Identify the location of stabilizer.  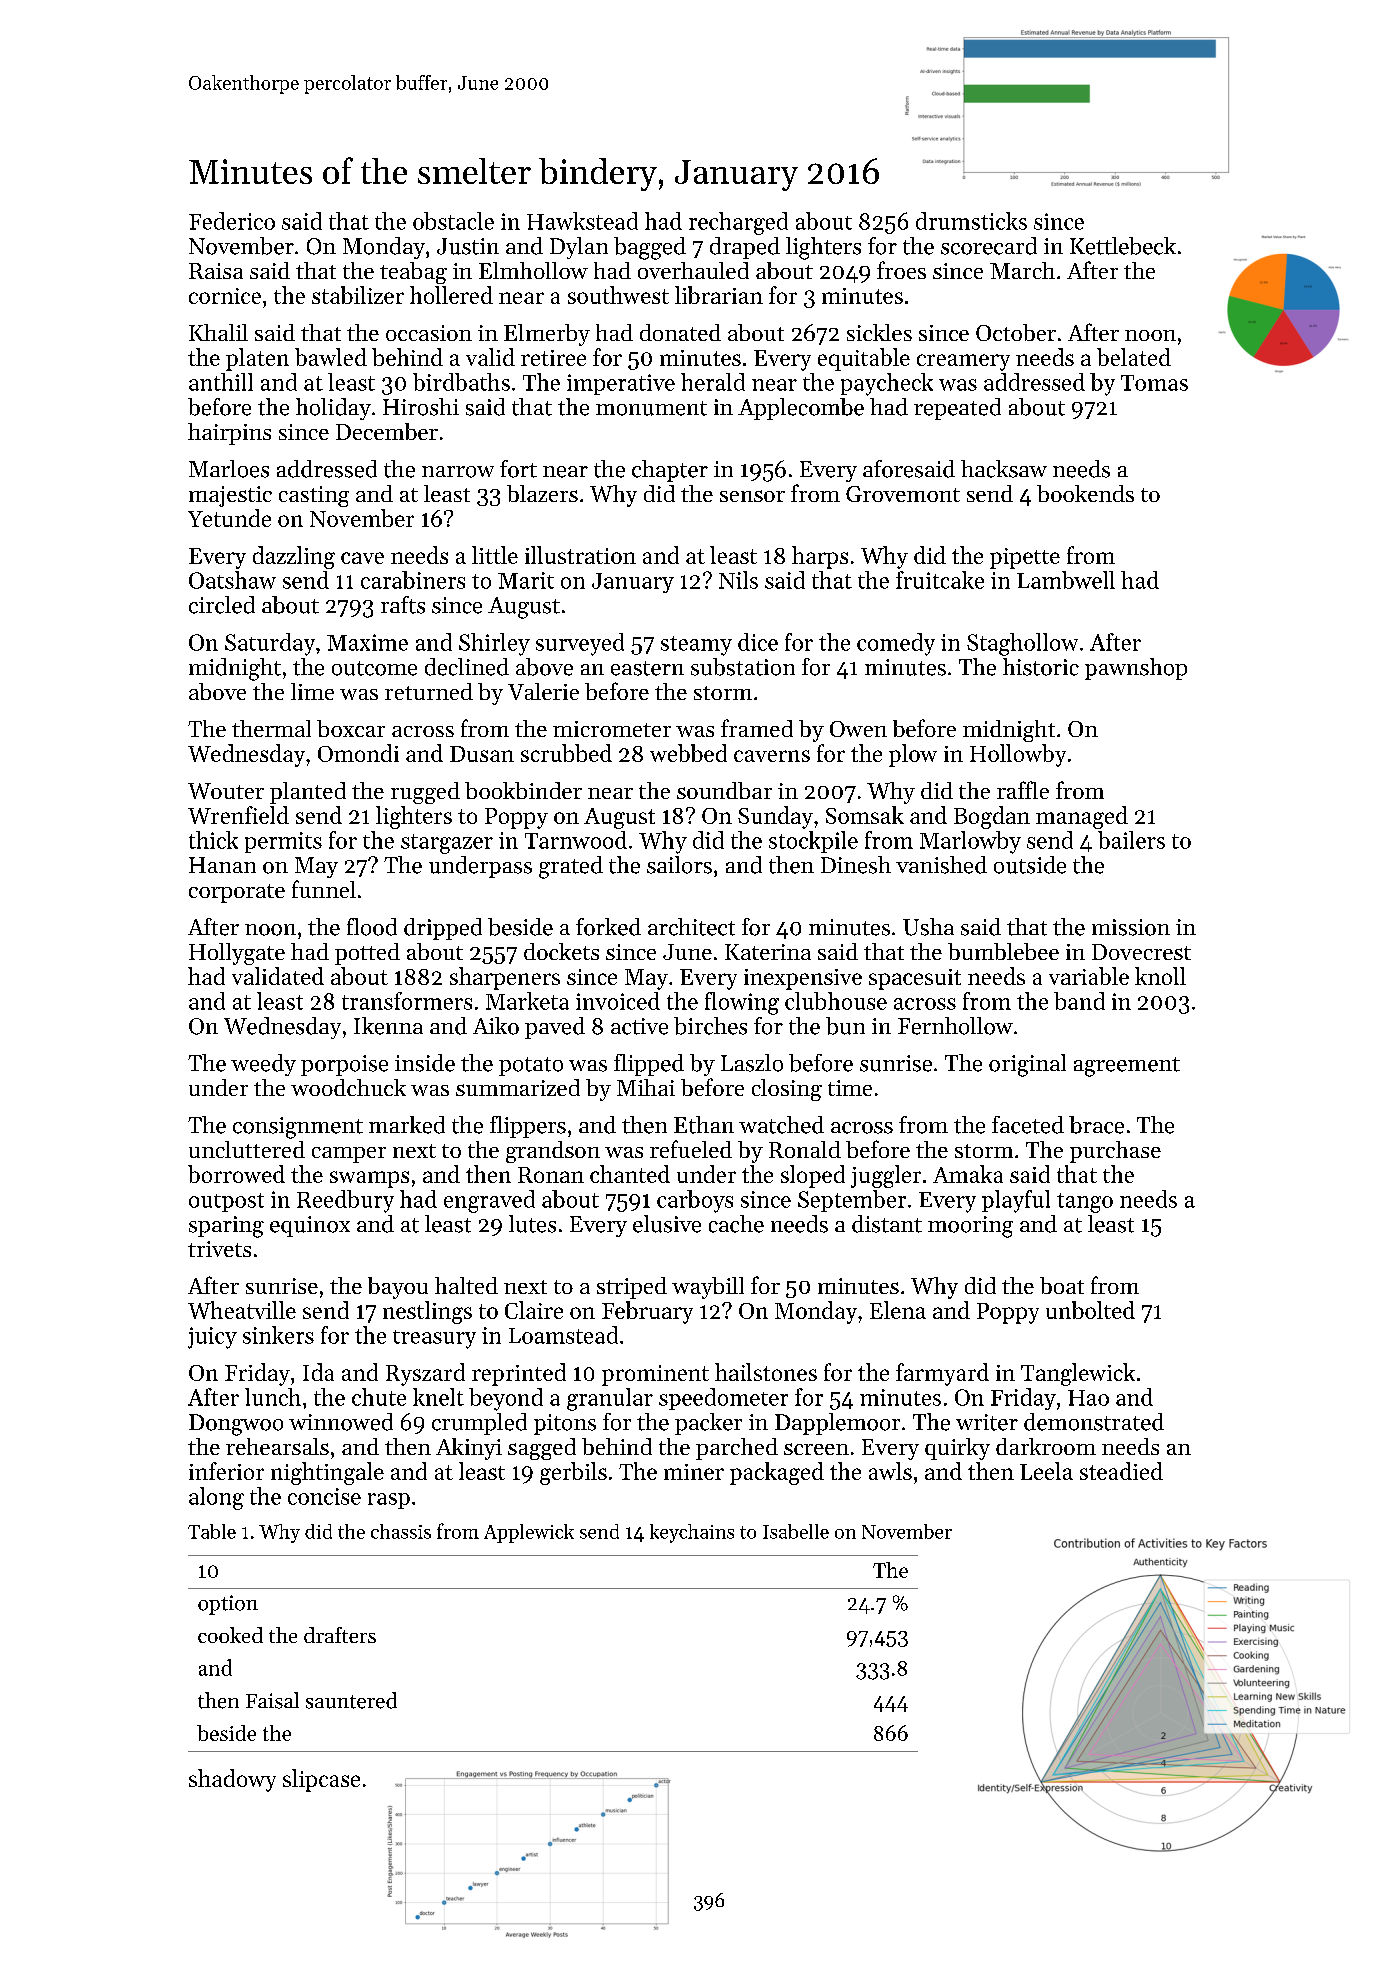
(358, 295).
